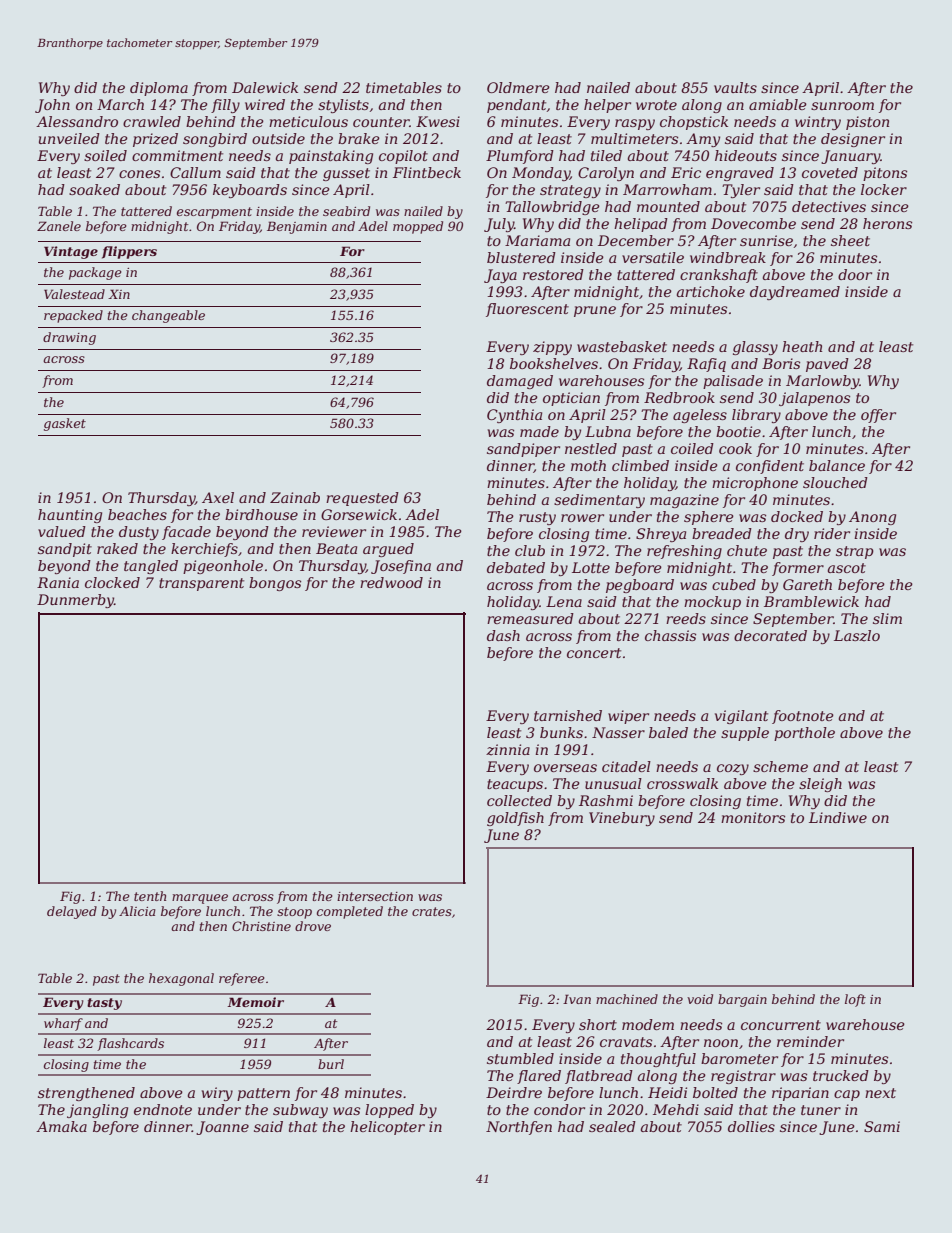  Describe the element at coordinates (222, 1128) in the document. I see `Joanne` at that location.
